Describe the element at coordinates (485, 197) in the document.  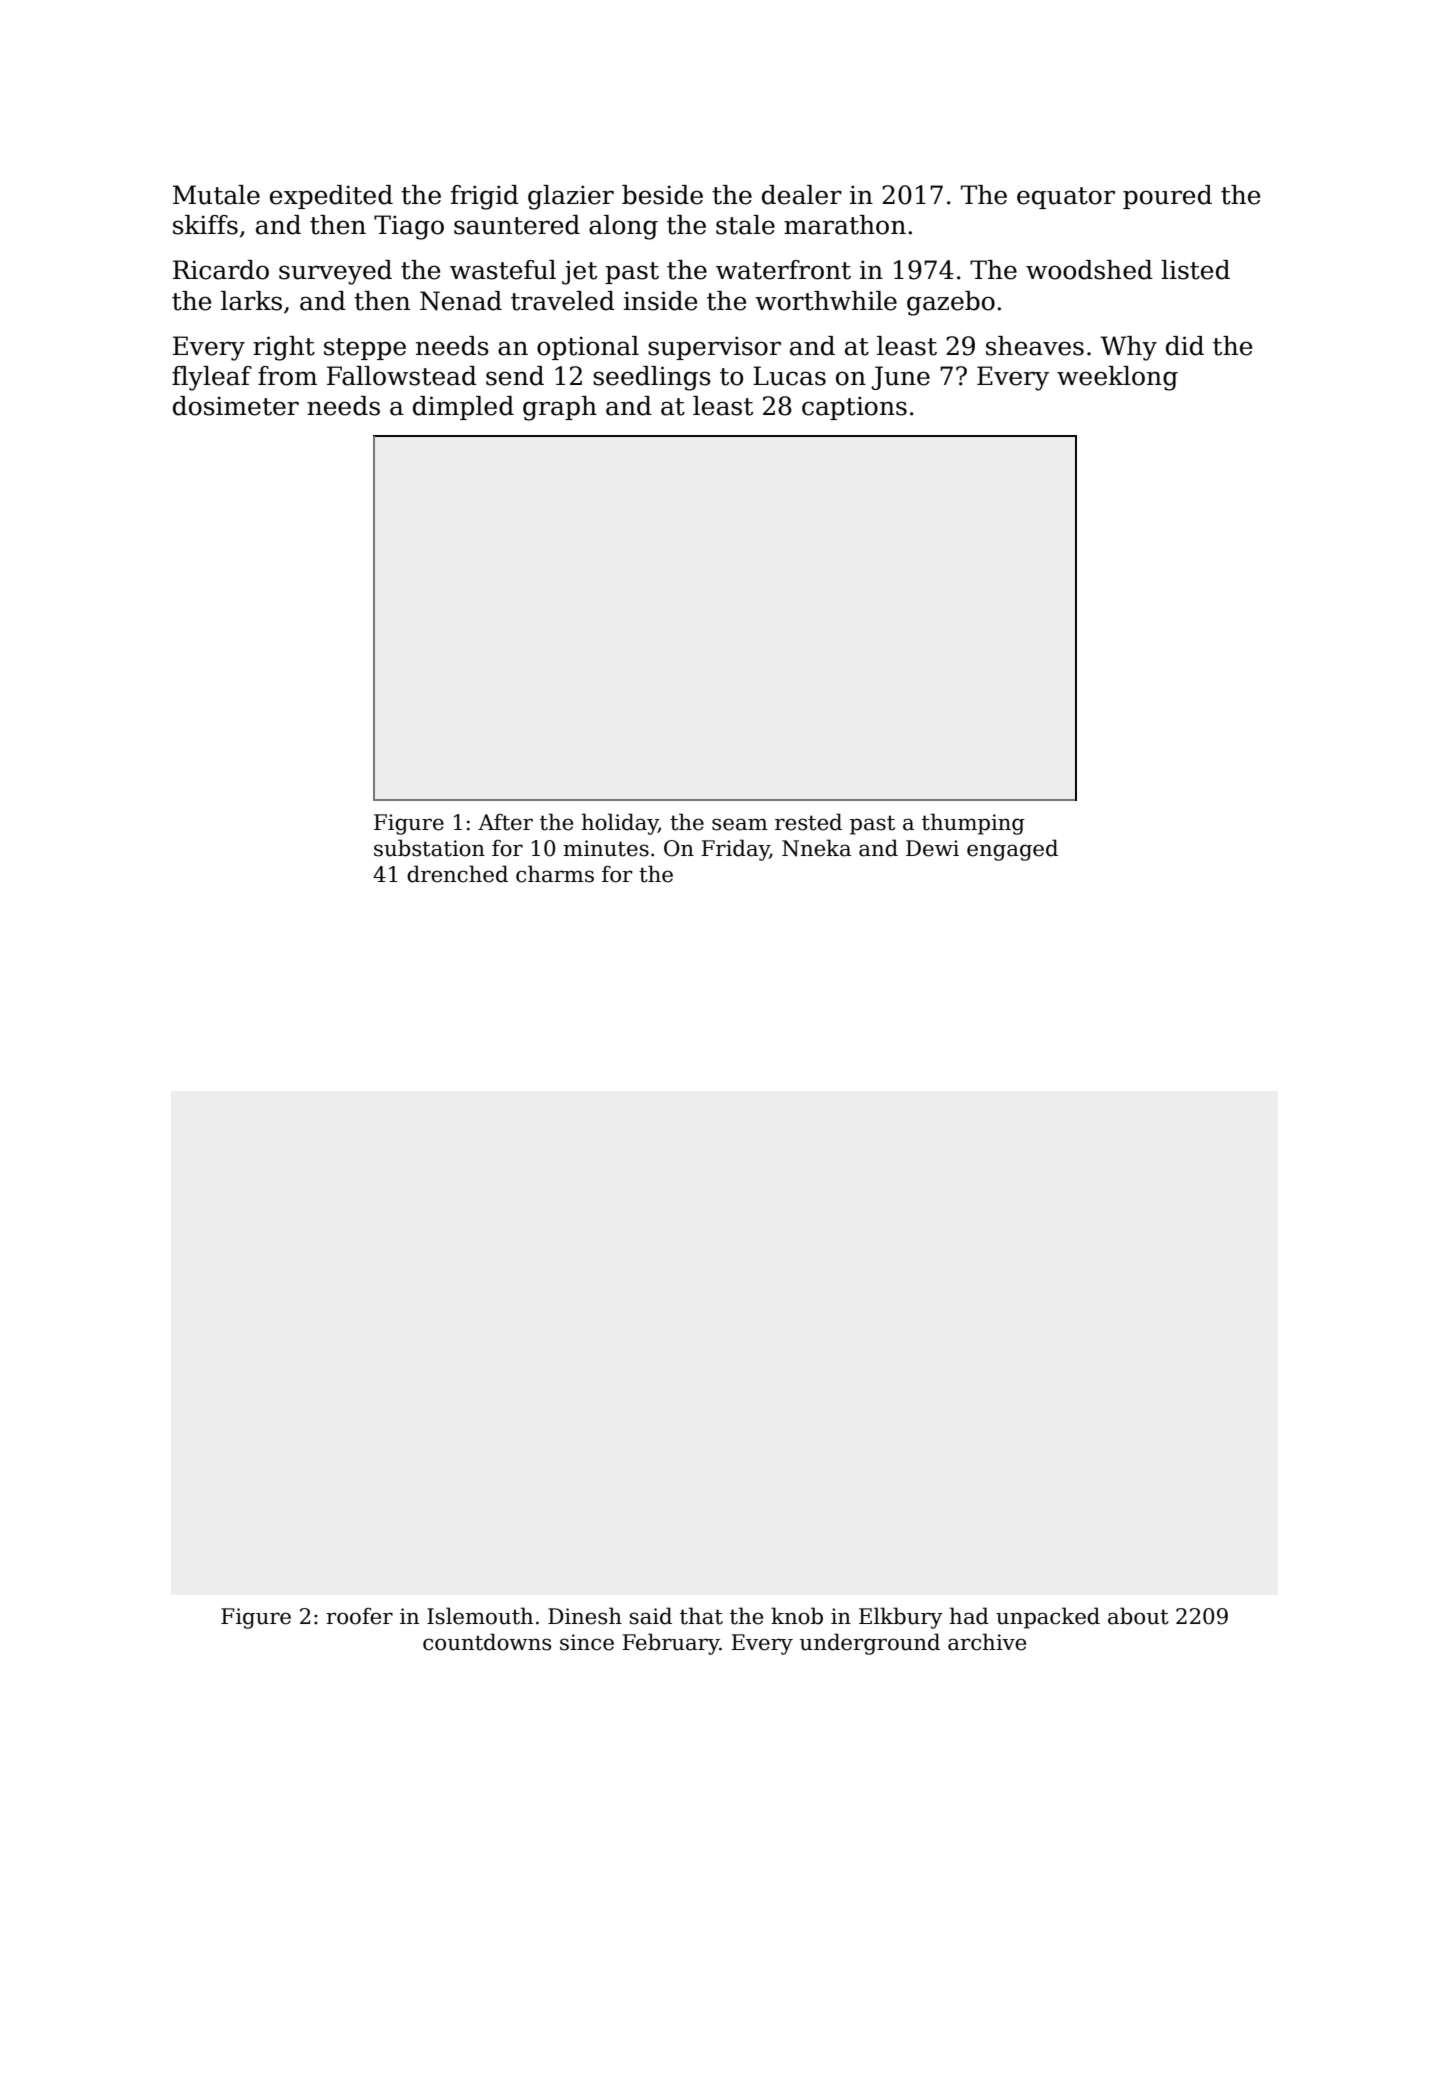
I see `frigid` at that location.
